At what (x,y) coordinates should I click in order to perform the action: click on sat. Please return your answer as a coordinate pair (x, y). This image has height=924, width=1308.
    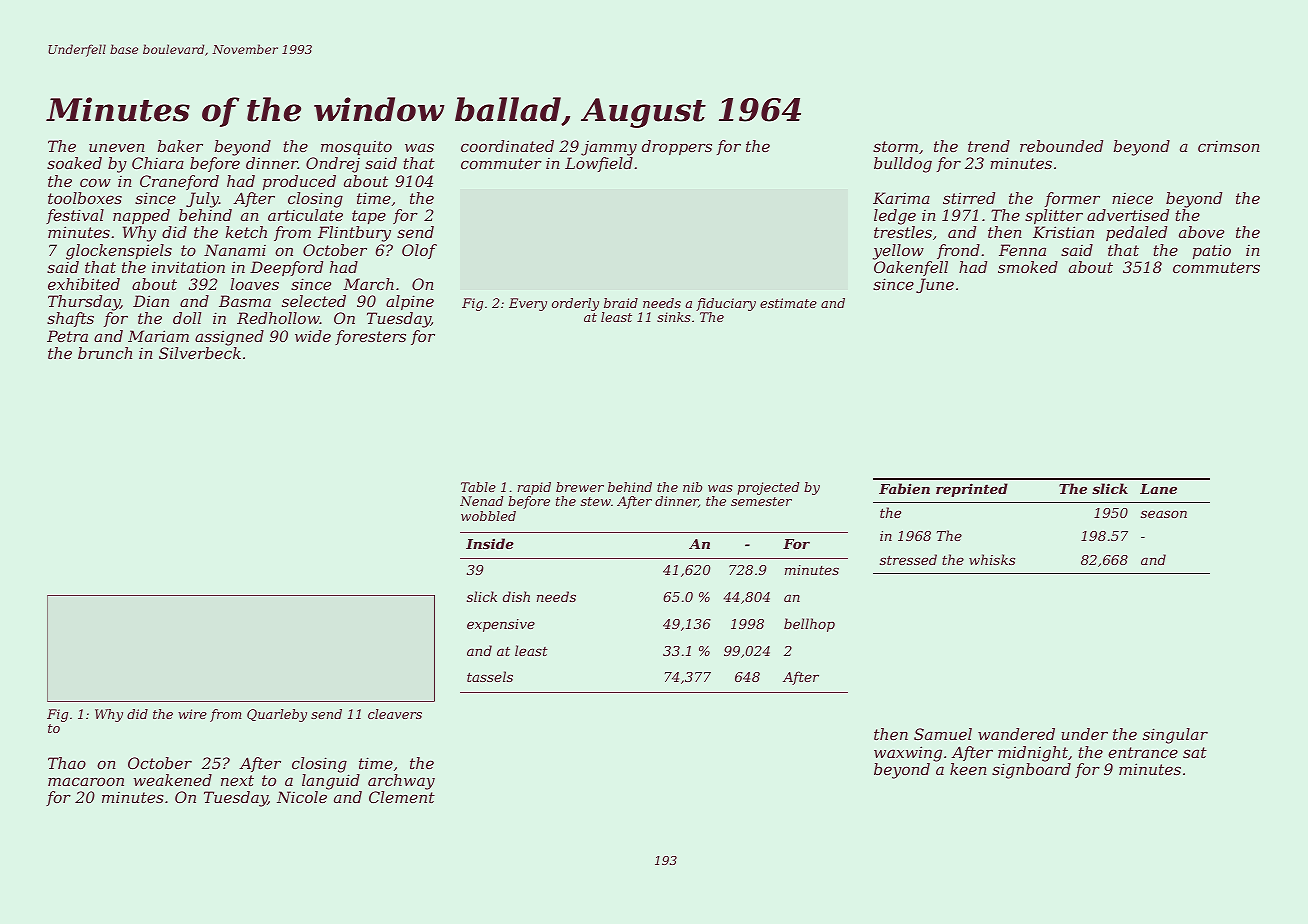
    Looking at the image, I should click on (1195, 752).
